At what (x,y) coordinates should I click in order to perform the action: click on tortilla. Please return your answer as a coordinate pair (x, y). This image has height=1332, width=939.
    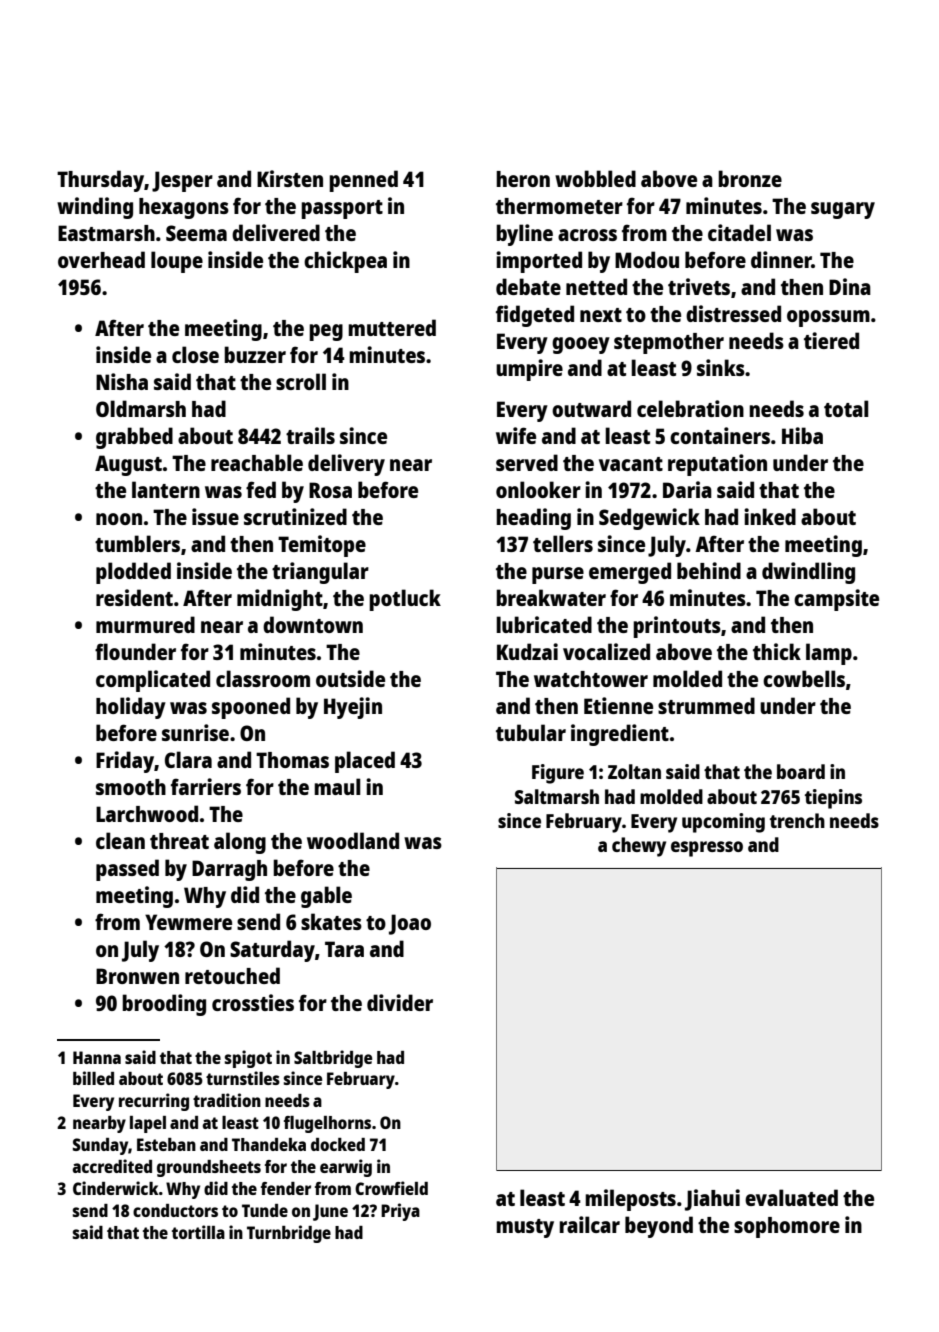
    Looking at the image, I should click on (198, 1232).
